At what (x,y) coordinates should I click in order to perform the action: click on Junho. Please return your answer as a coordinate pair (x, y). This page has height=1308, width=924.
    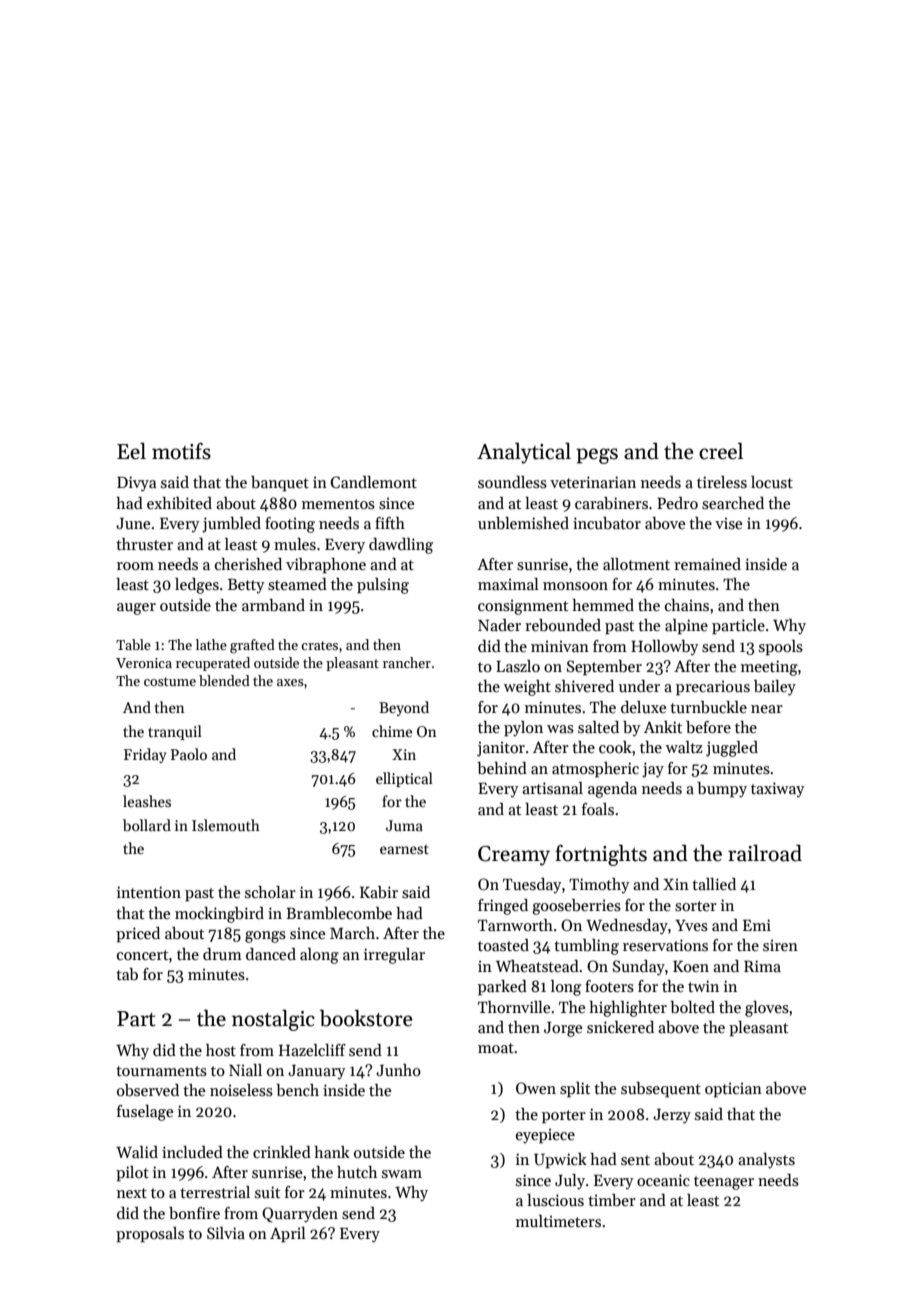
    Looking at the image, I should click on (398, 1070).
